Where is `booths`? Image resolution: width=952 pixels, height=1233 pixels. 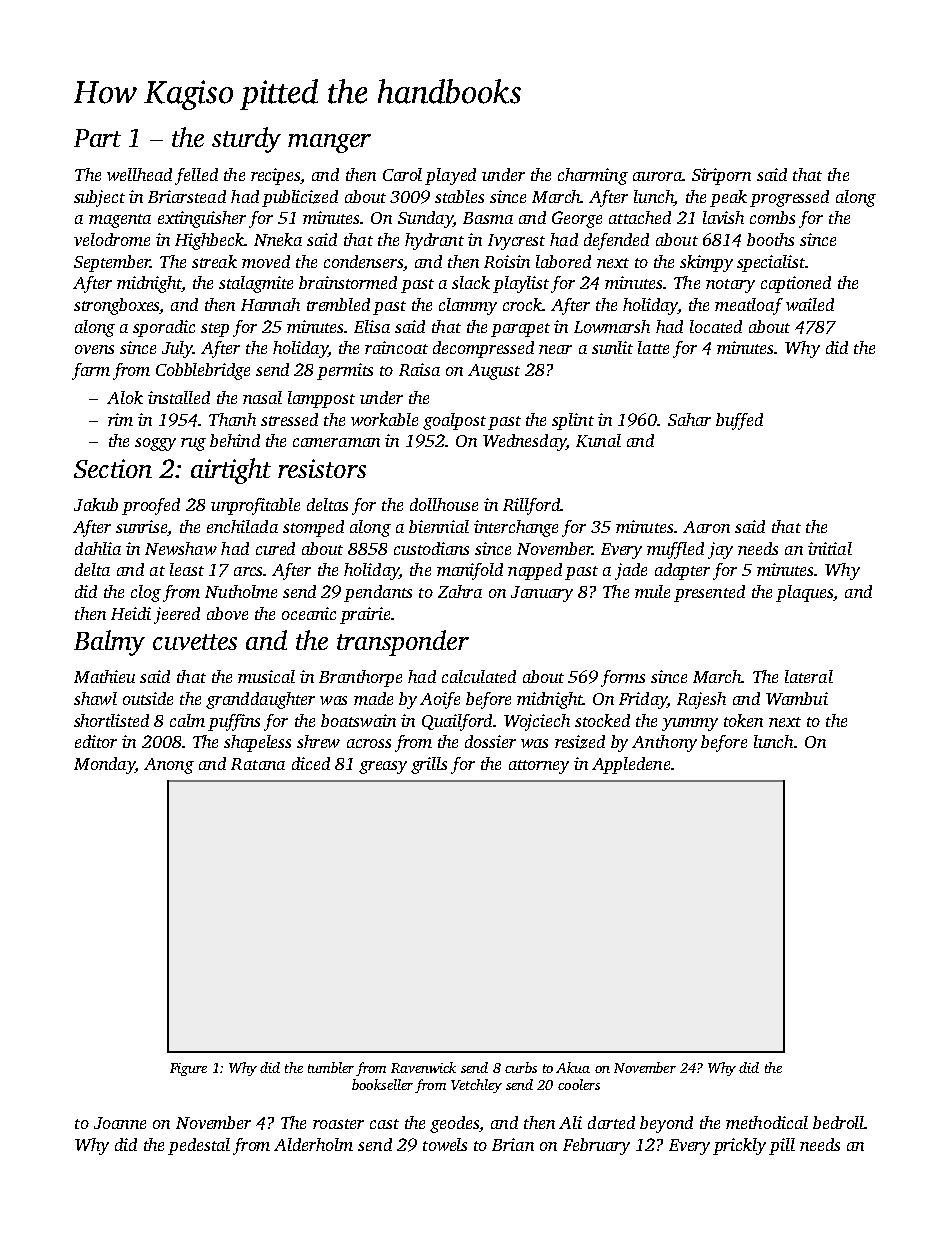
booths is located at coordinates (770, 239).
